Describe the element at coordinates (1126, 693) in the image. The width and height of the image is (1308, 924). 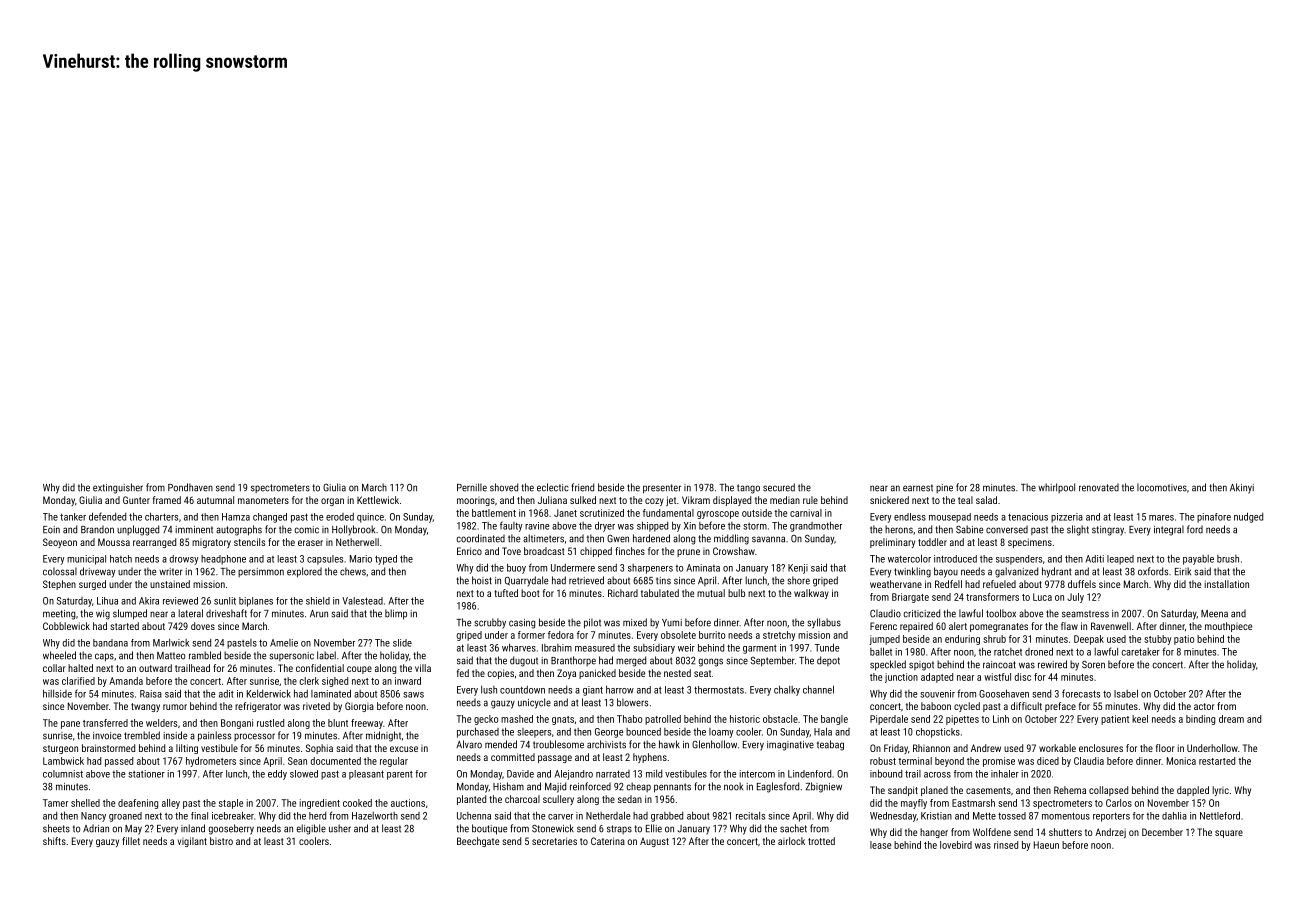
I see `Isabel` at that location.
